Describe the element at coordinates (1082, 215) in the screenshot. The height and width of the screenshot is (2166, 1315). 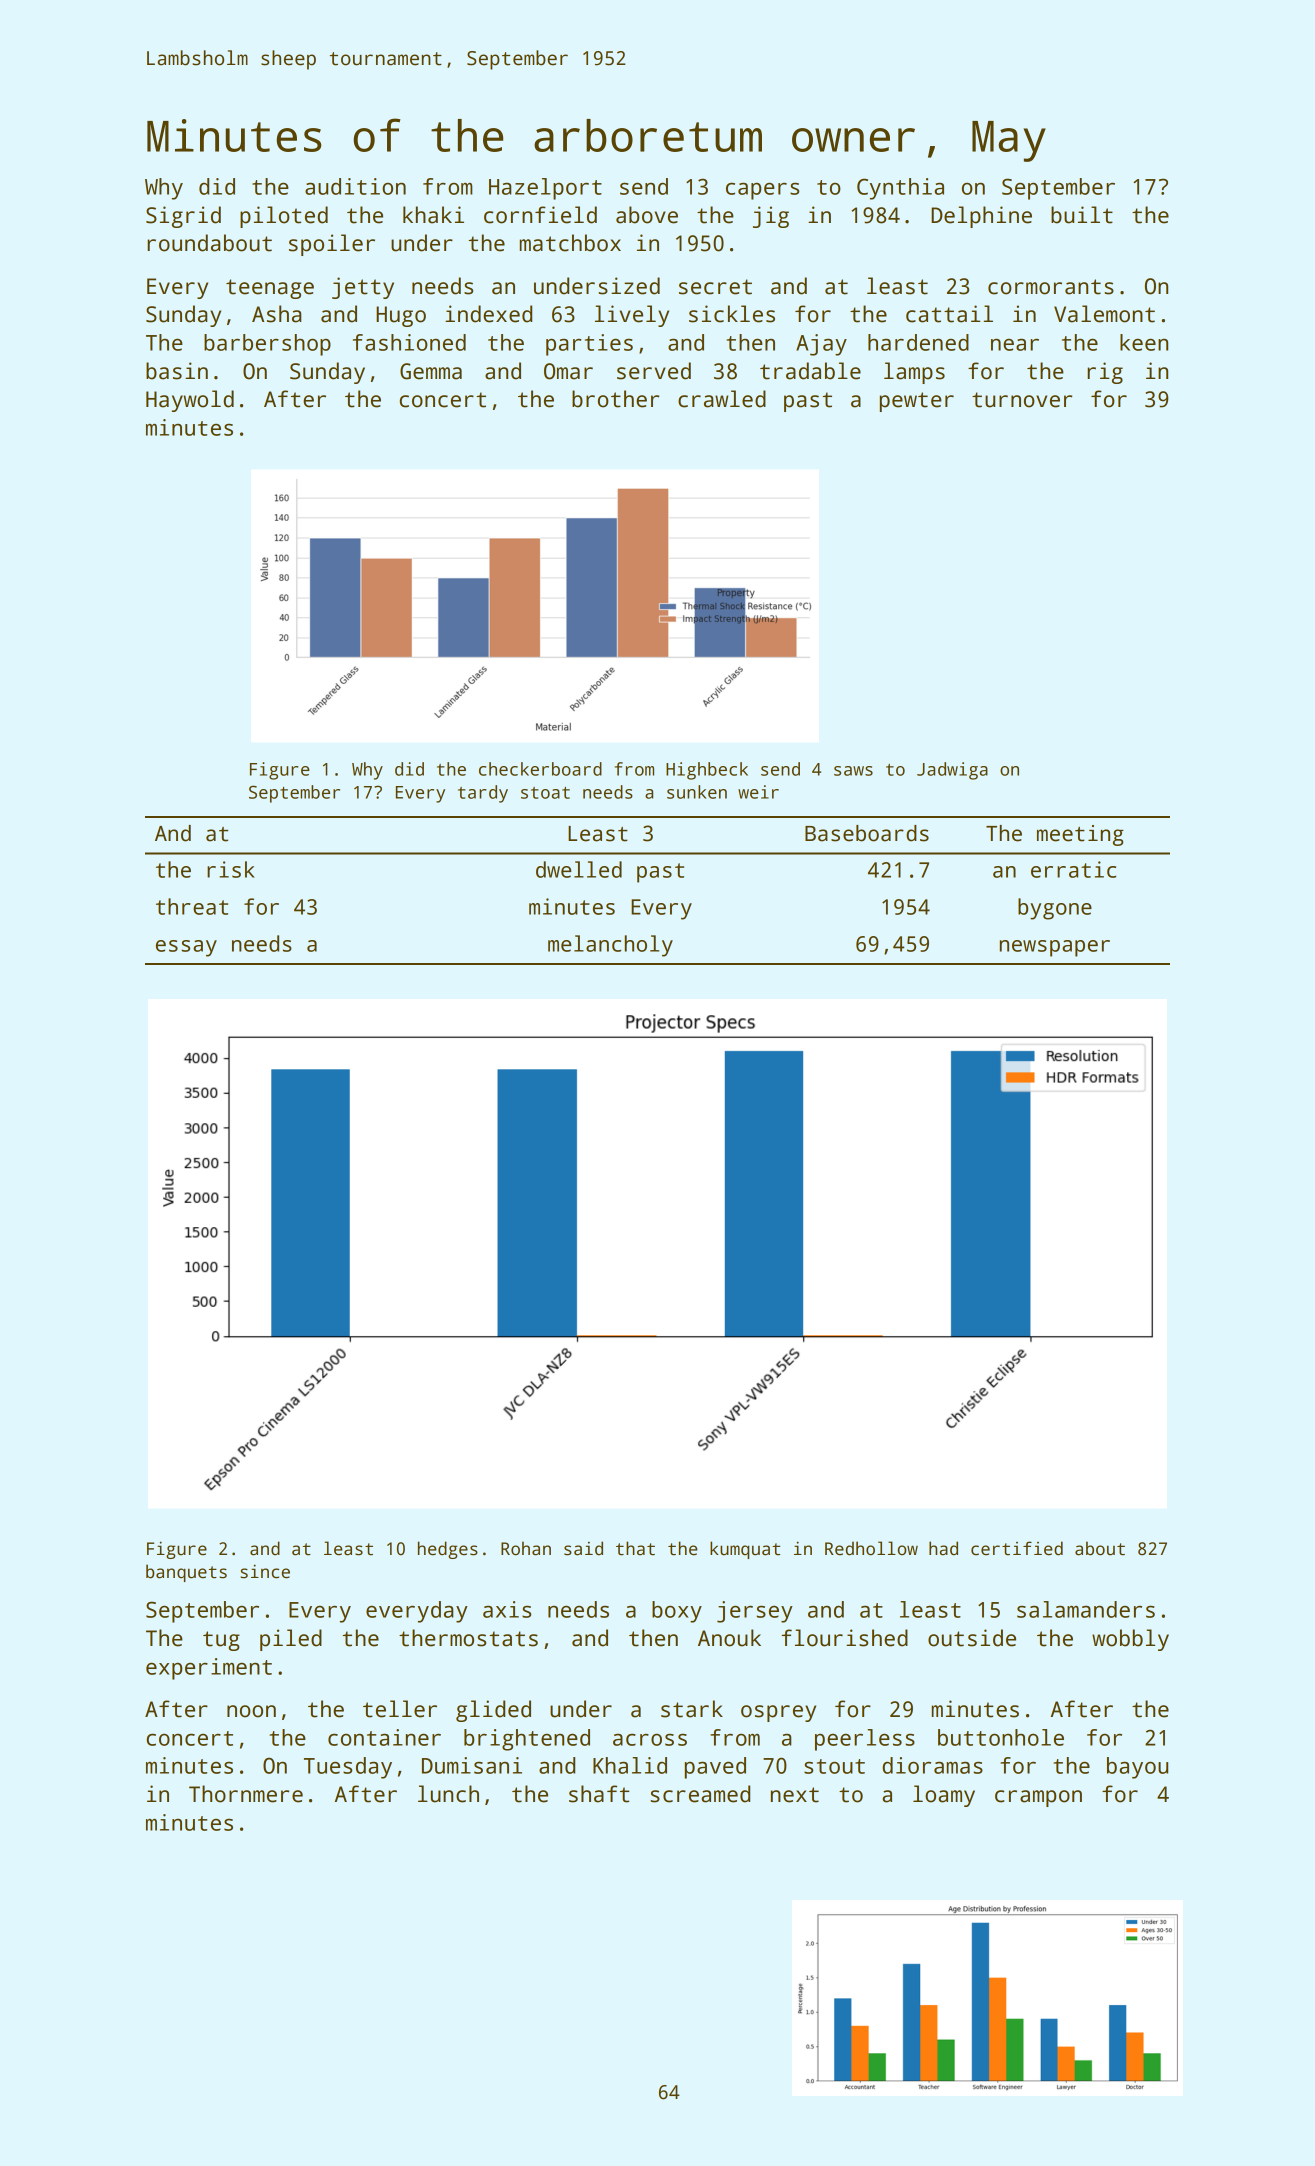
I see `built` at that location.
